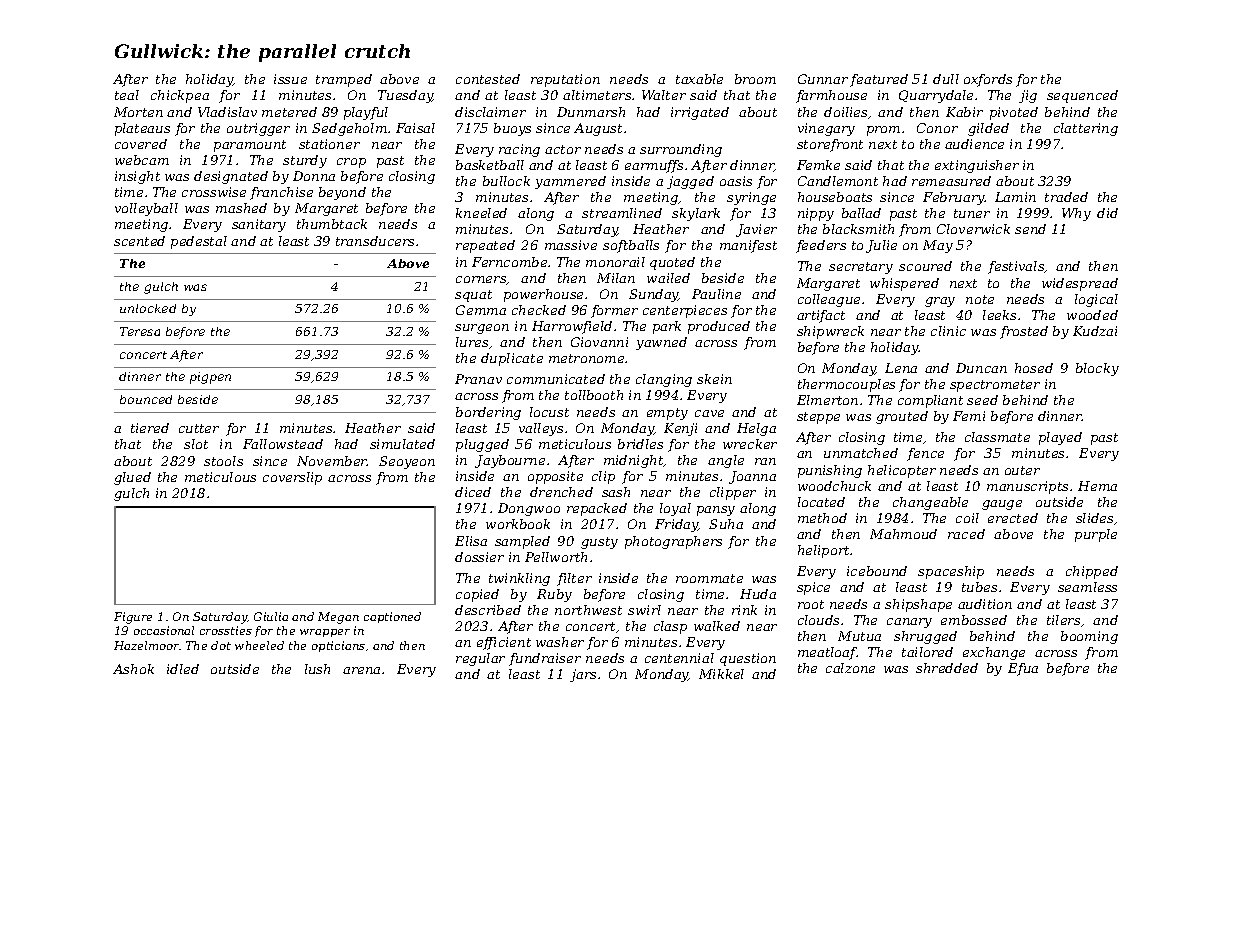  What do you see at coordinates (292, 478) in the screenshot?
I see `coverslip` at bounding box center [292, 478].
